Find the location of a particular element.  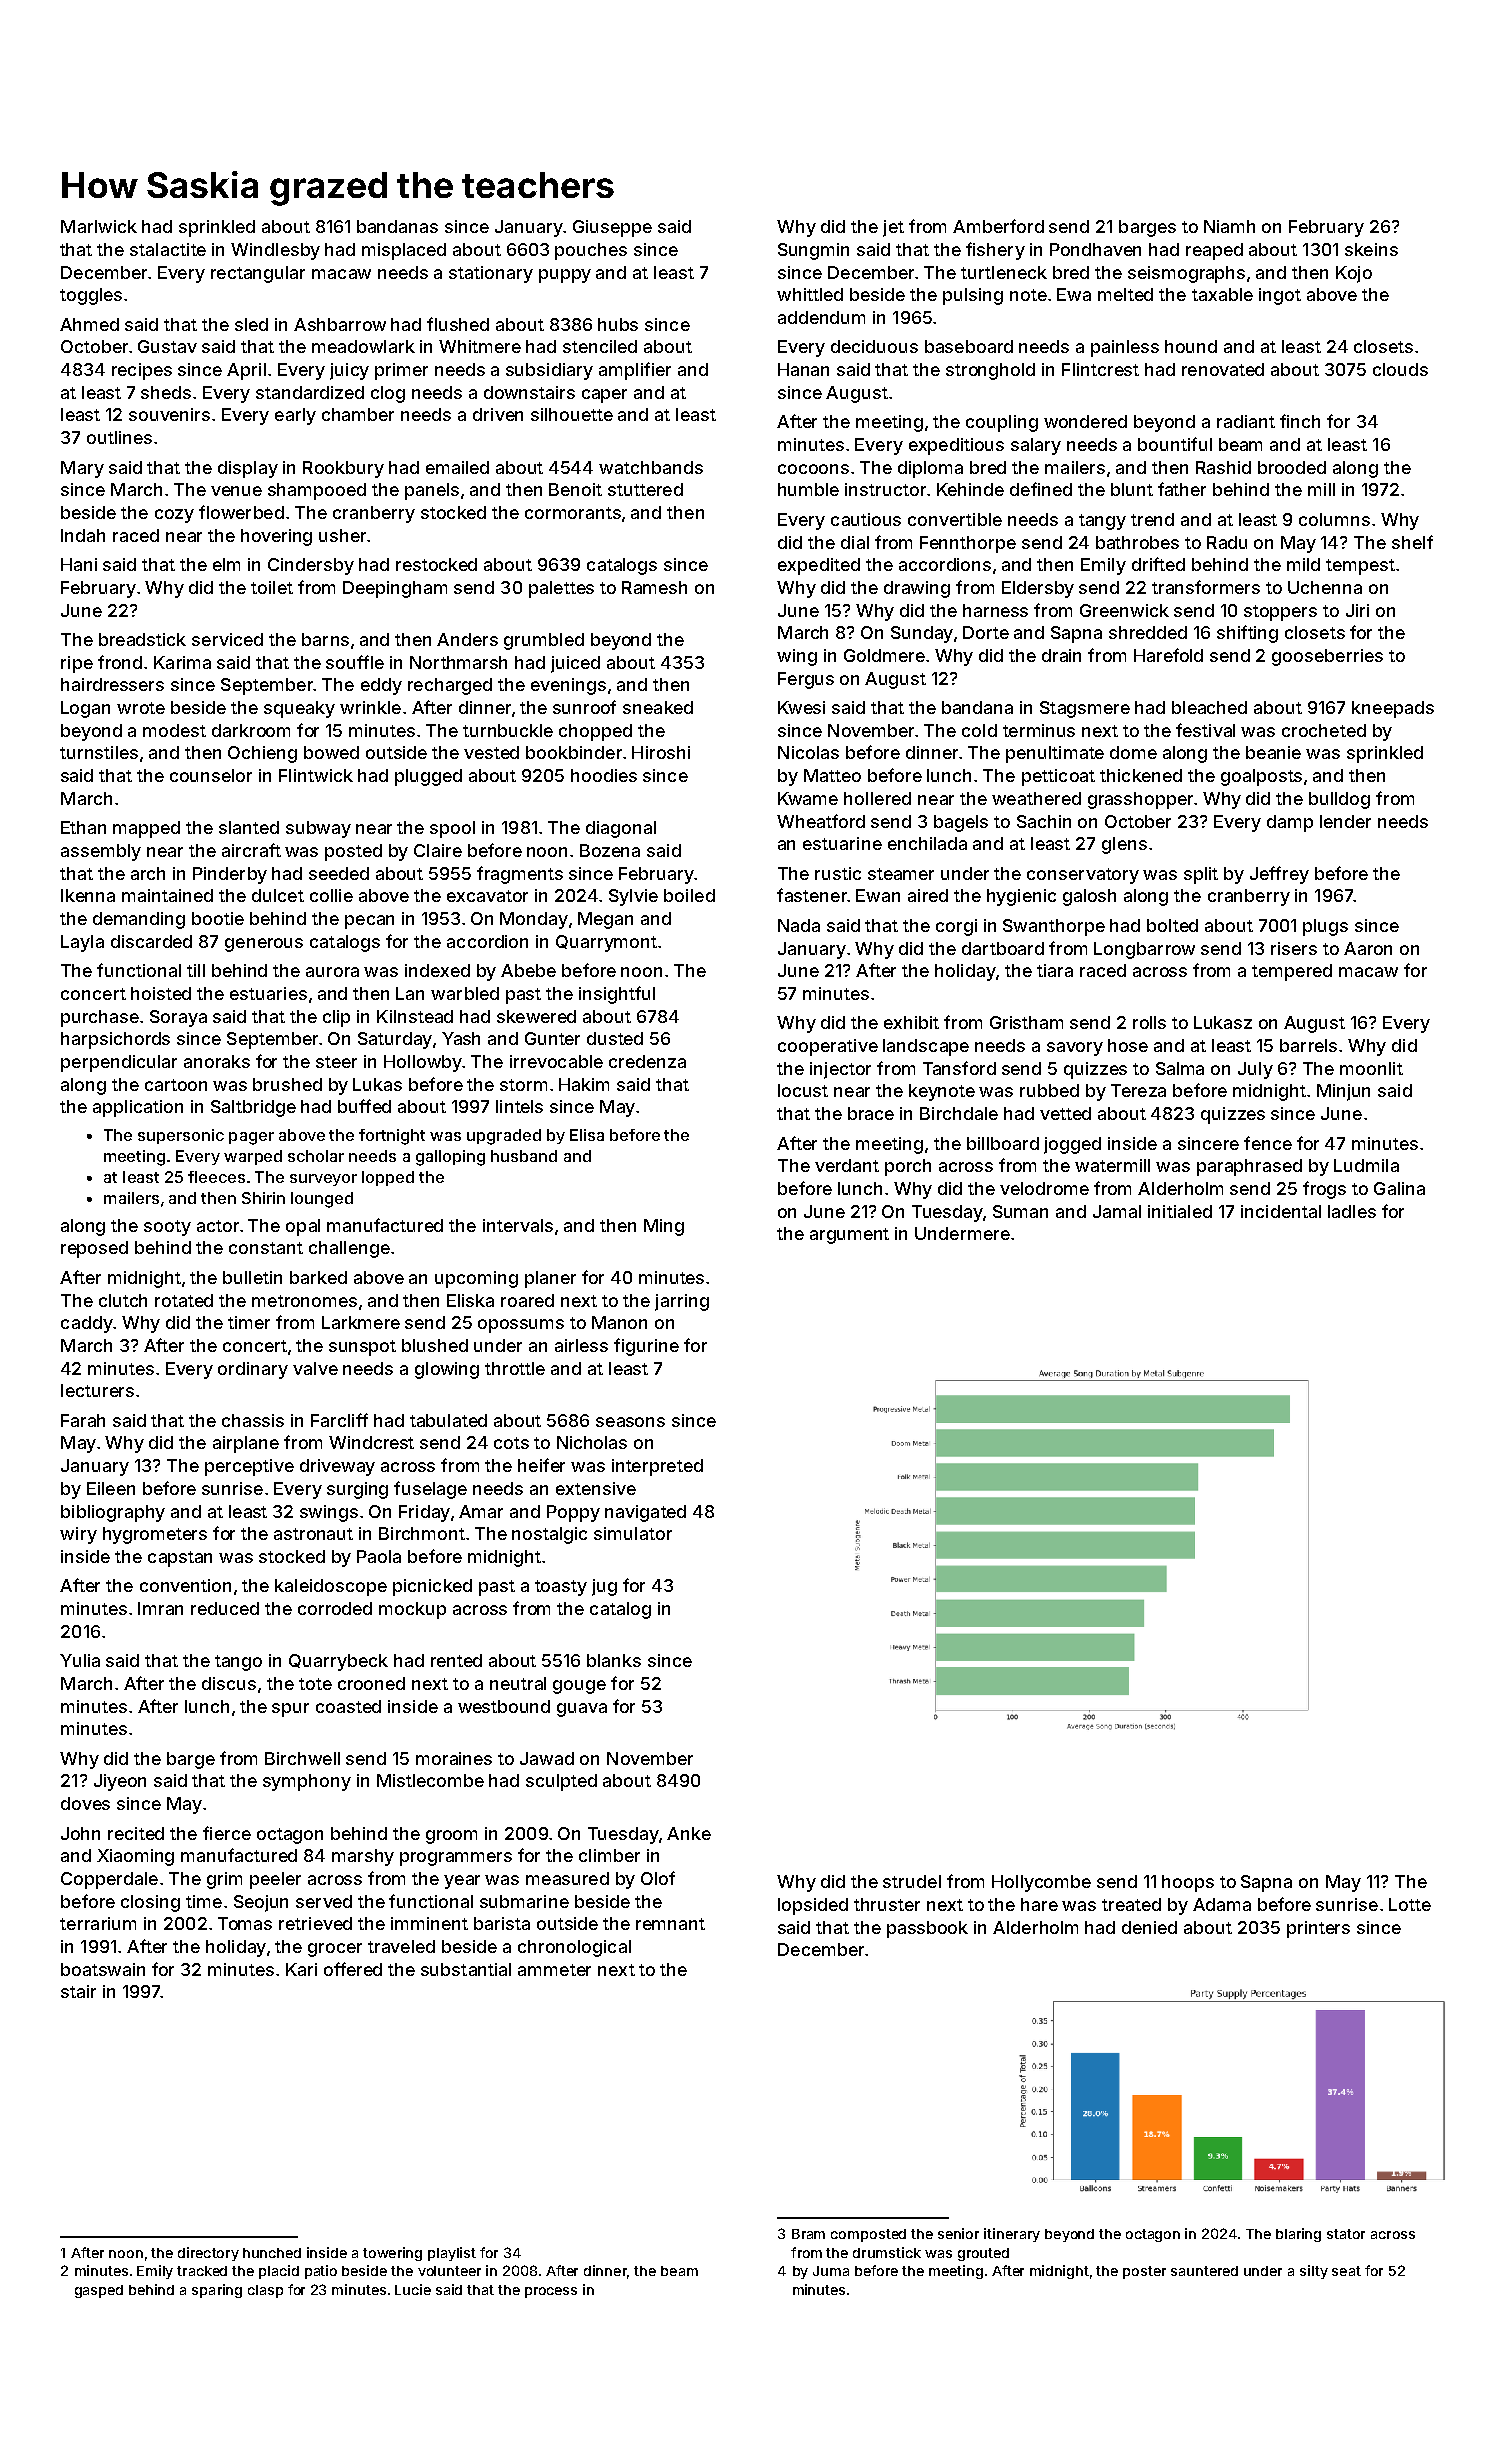

diagonal is located at coordinates (621, 829).
